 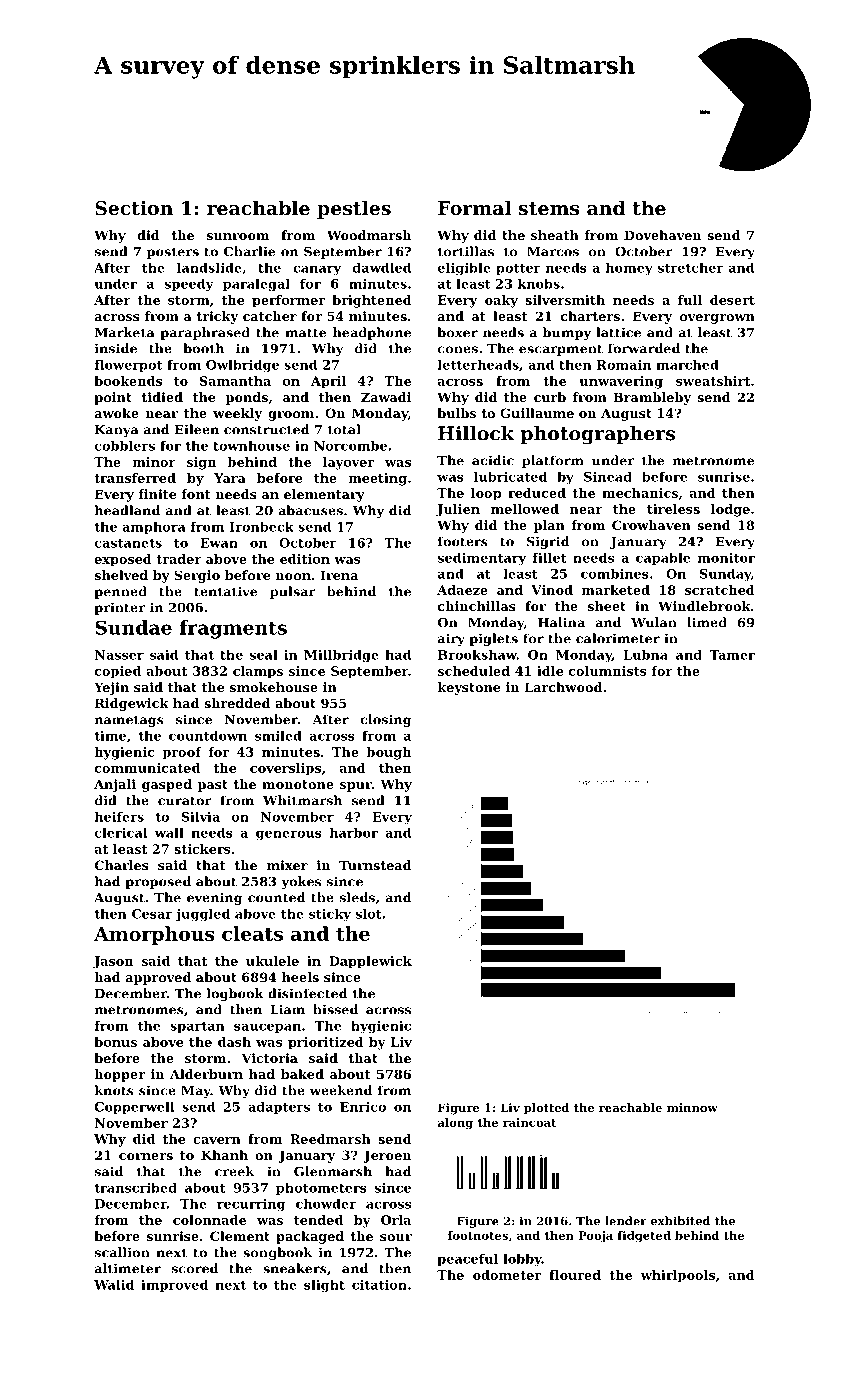 What do you see at coordinates (455, 1124) in the screenshot?
I see `along` at bounding box center [455, 1124].
